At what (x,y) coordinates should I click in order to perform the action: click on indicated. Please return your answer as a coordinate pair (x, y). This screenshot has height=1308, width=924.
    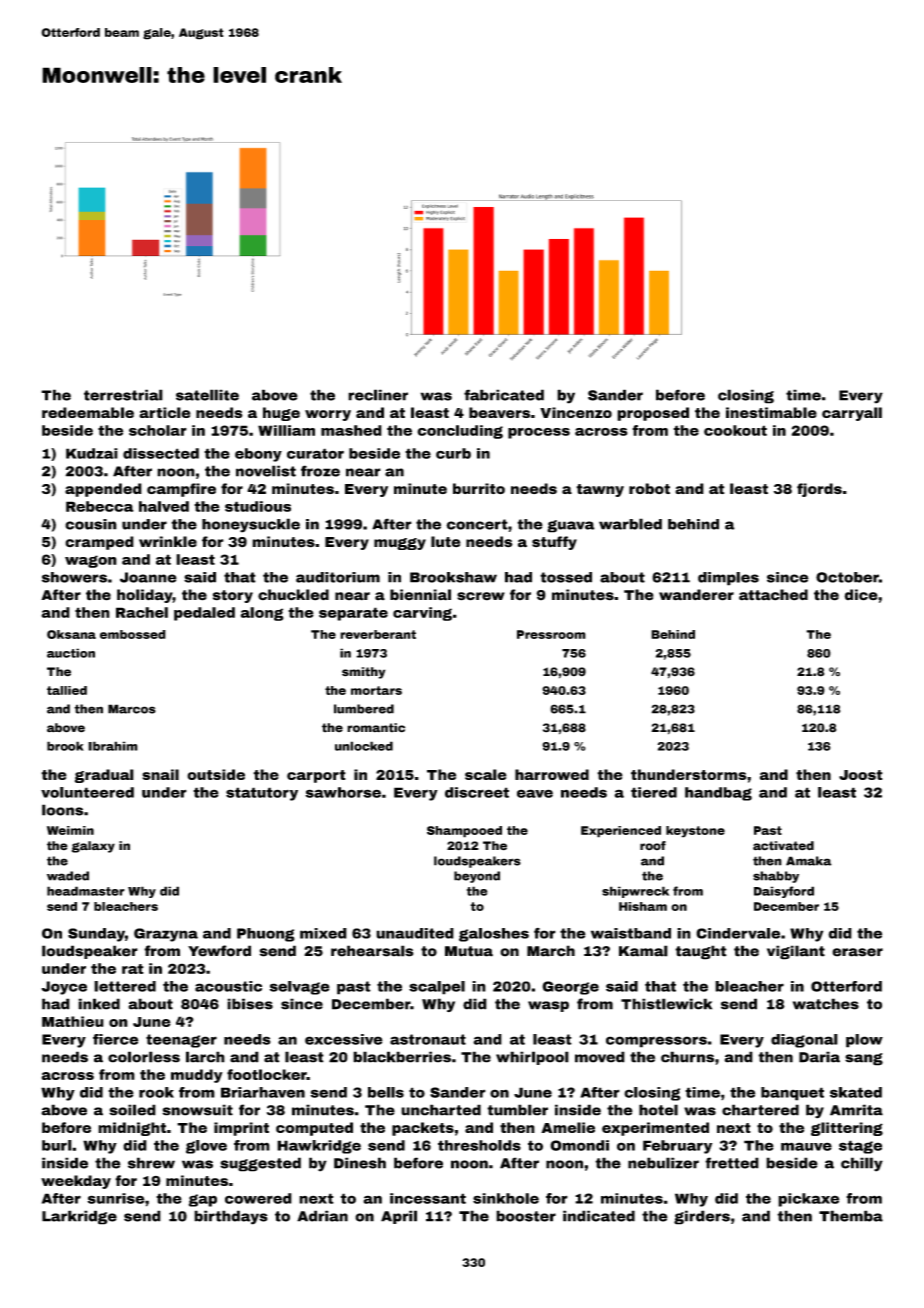
    Looking at the image, I should click on (599, 1216).
